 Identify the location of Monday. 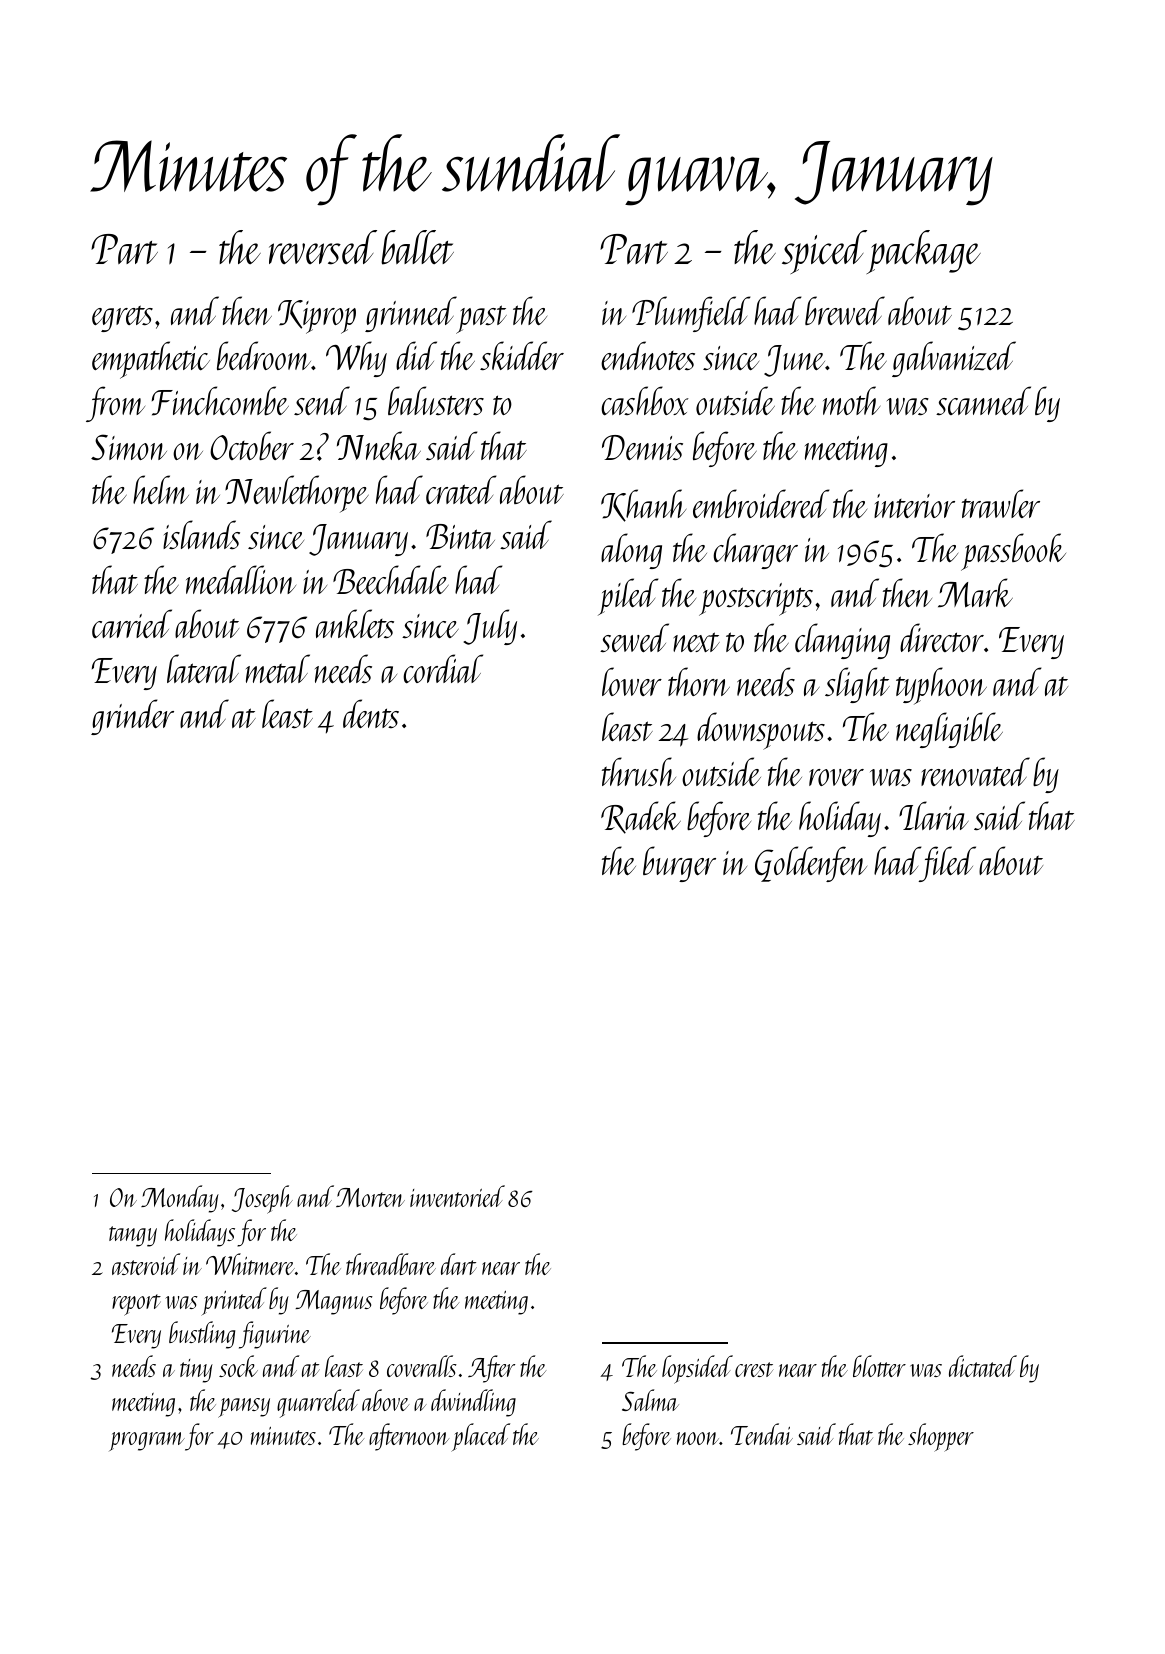
(180, 1199).
